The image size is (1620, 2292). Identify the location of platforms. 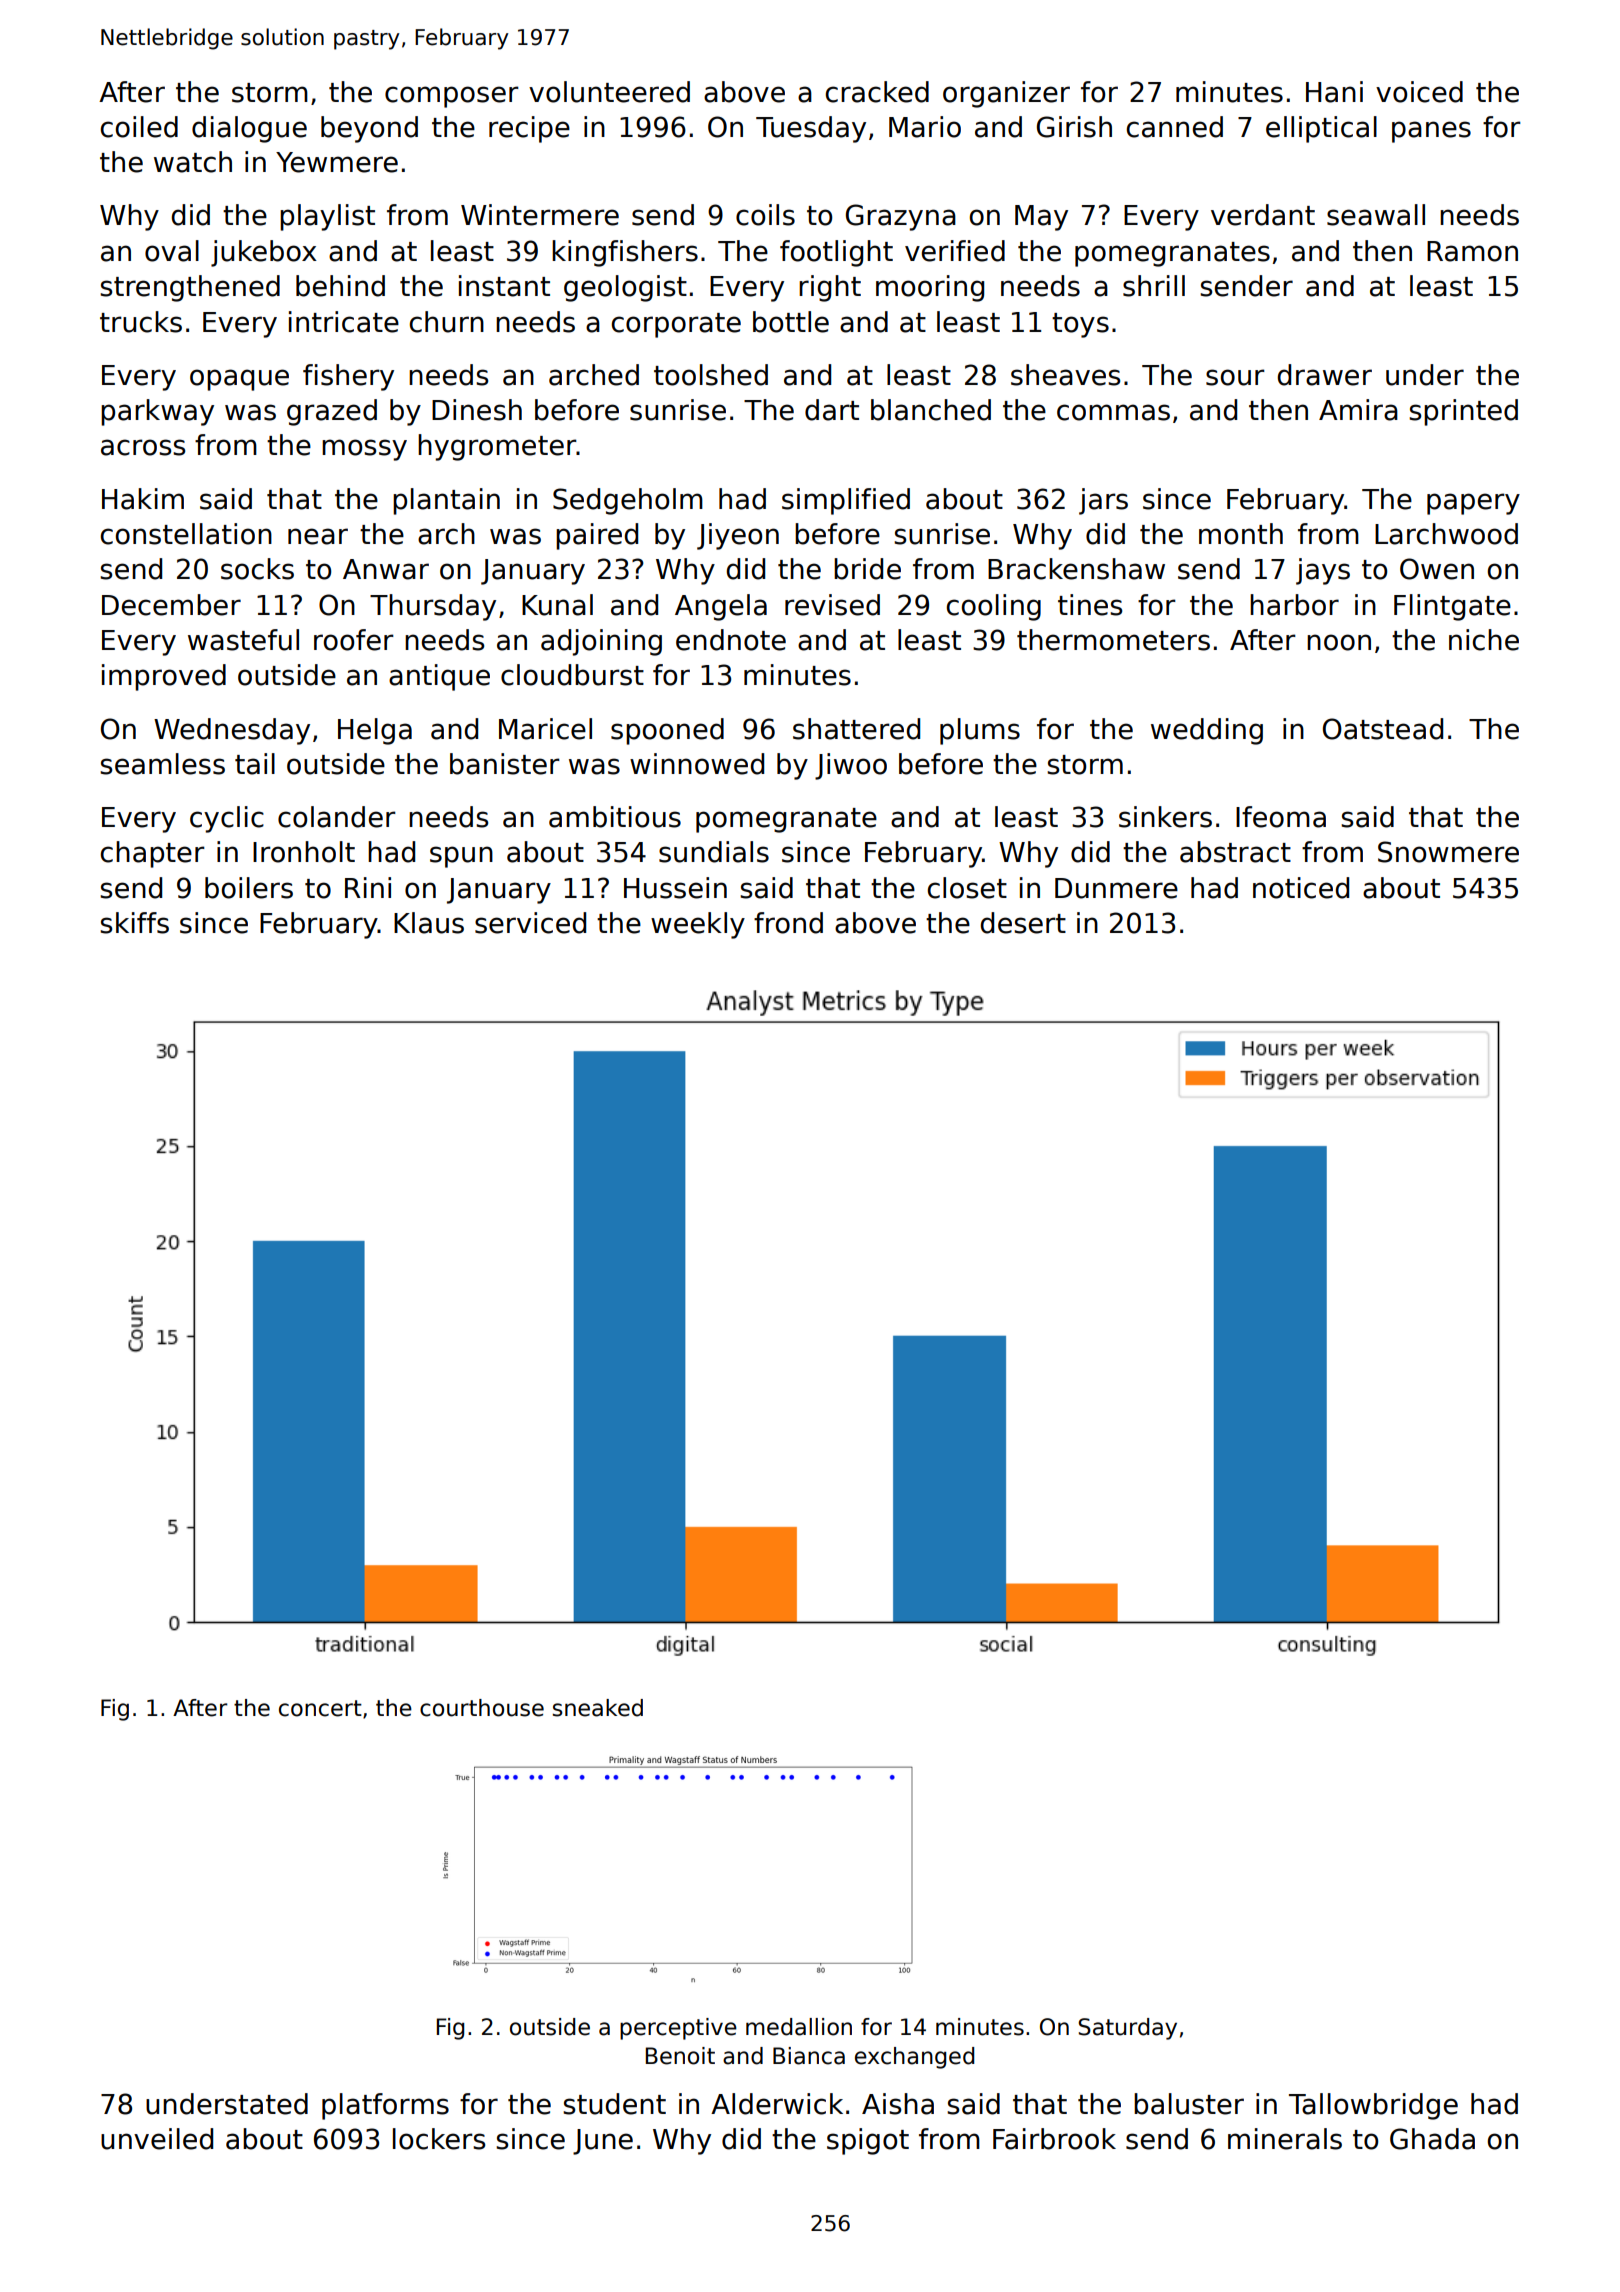
(385, 2106).
